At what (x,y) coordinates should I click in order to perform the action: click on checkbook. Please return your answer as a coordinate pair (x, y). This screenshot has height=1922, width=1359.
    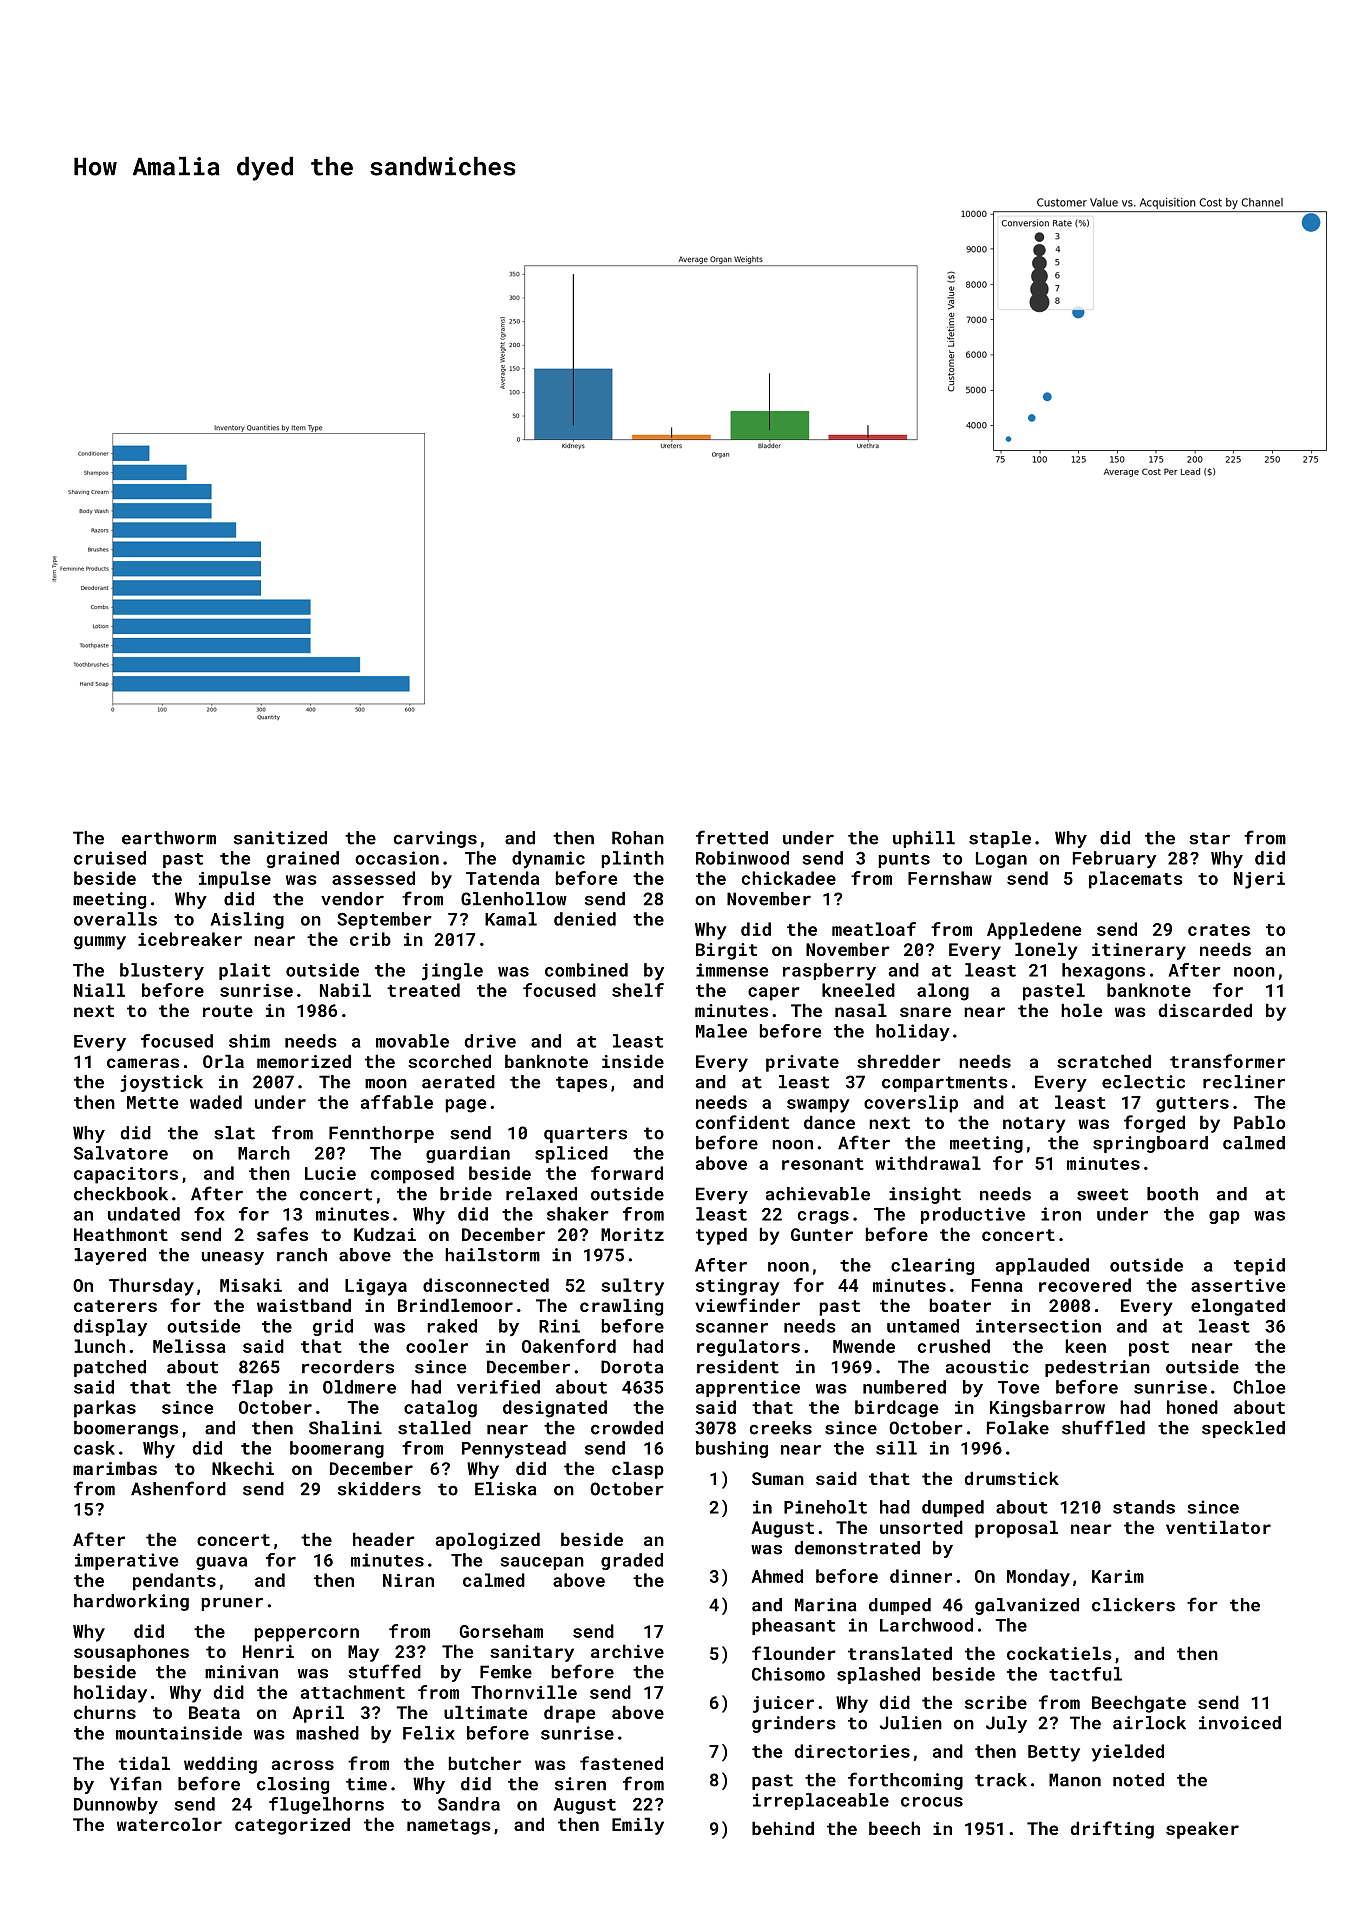
    Looking at the image, I should click on (121, 1194).
